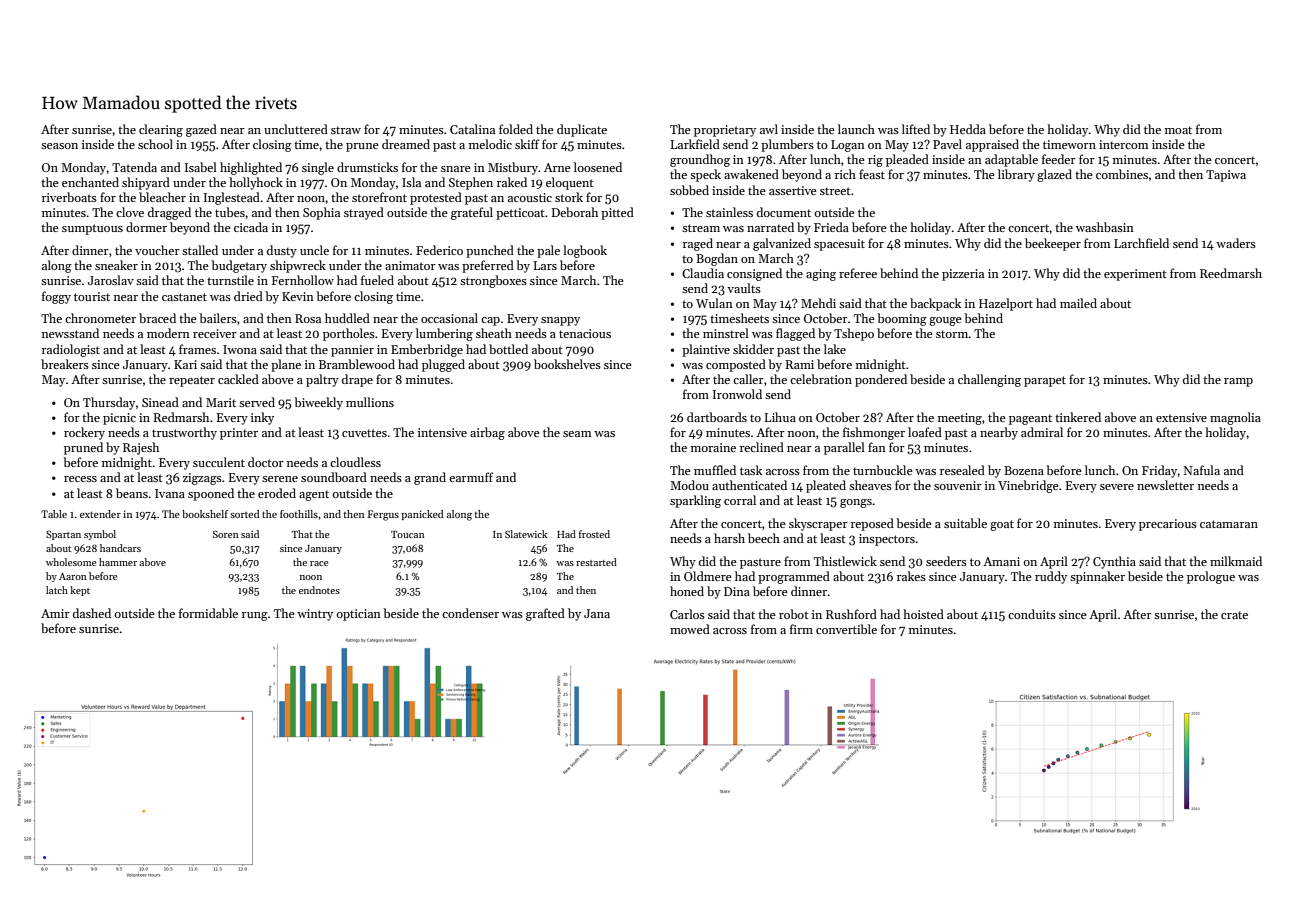  I want to click on strongboxes, so click(493, 281).
